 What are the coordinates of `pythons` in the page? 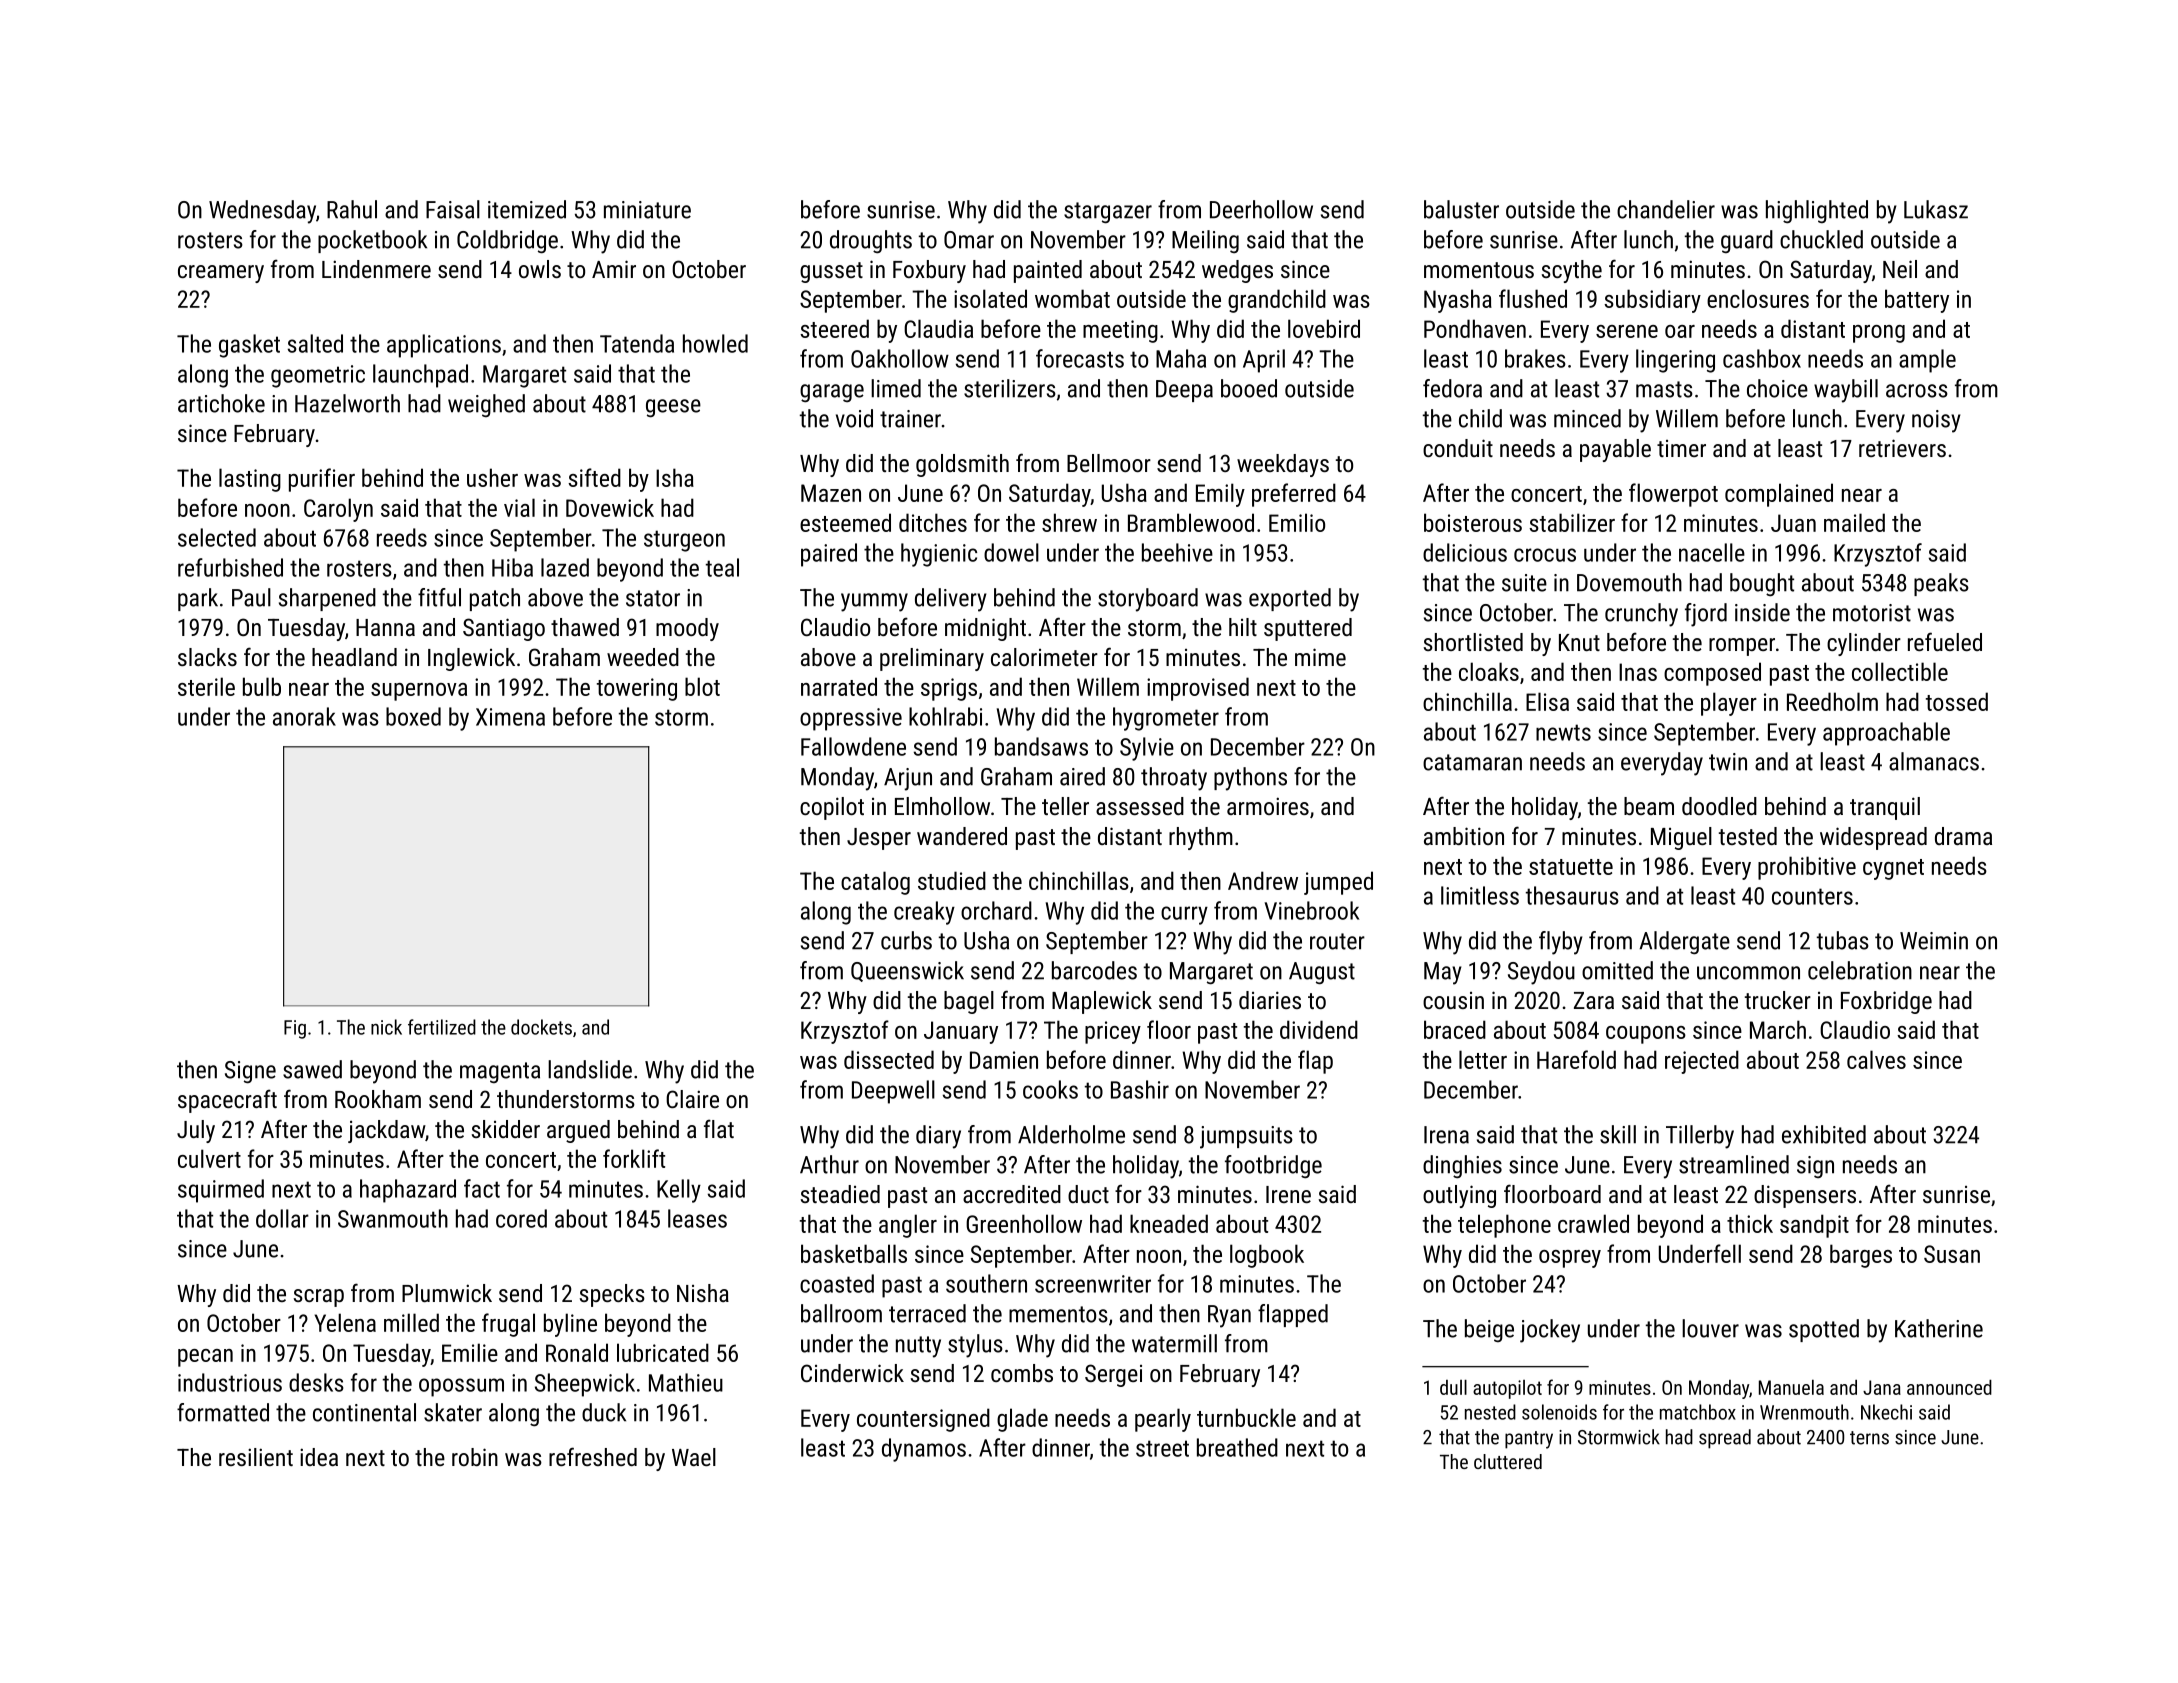 It's located at (1250, 779).
